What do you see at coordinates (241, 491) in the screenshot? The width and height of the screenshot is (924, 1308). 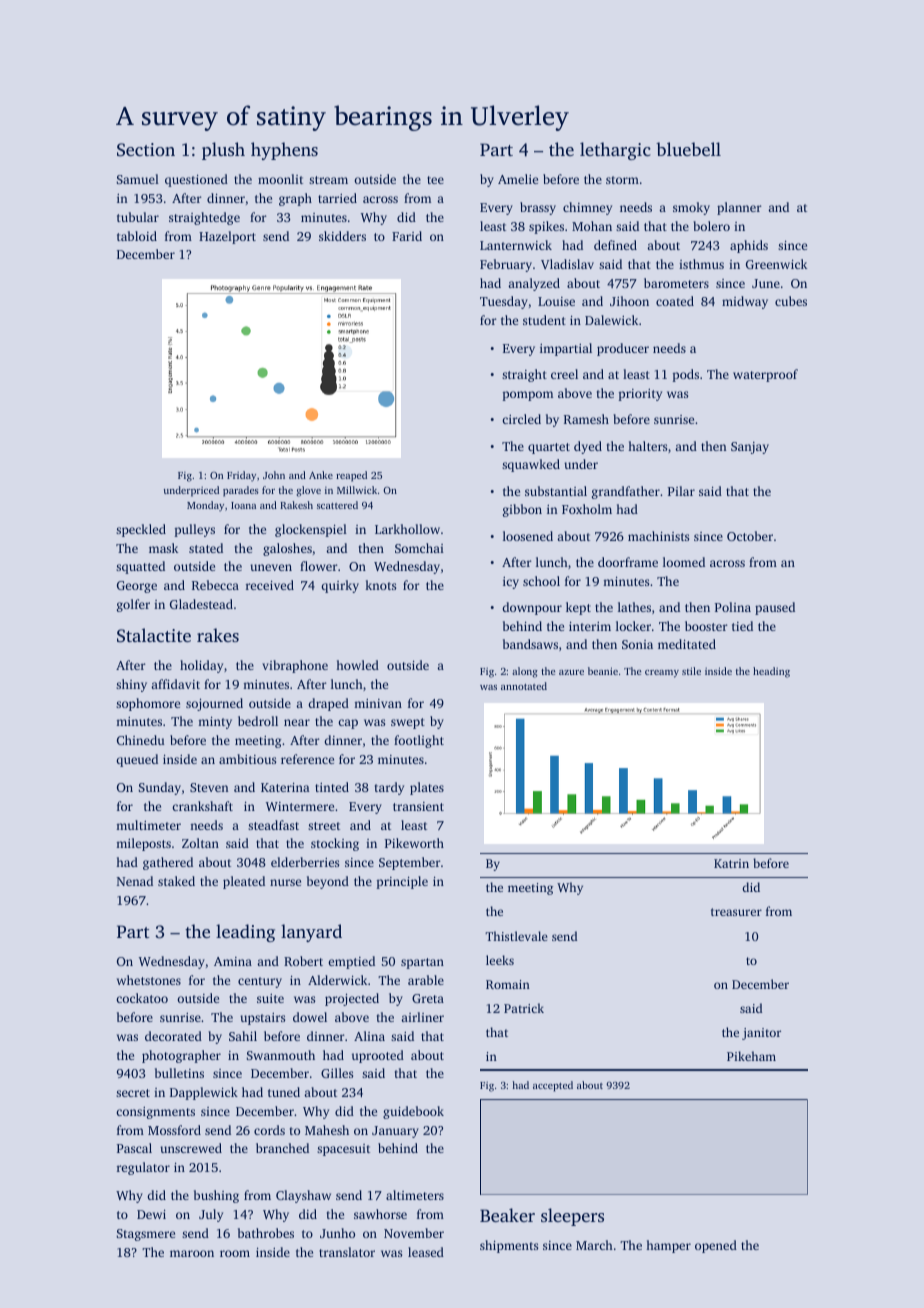 I see `parades` at bounding box center [241, 491].
